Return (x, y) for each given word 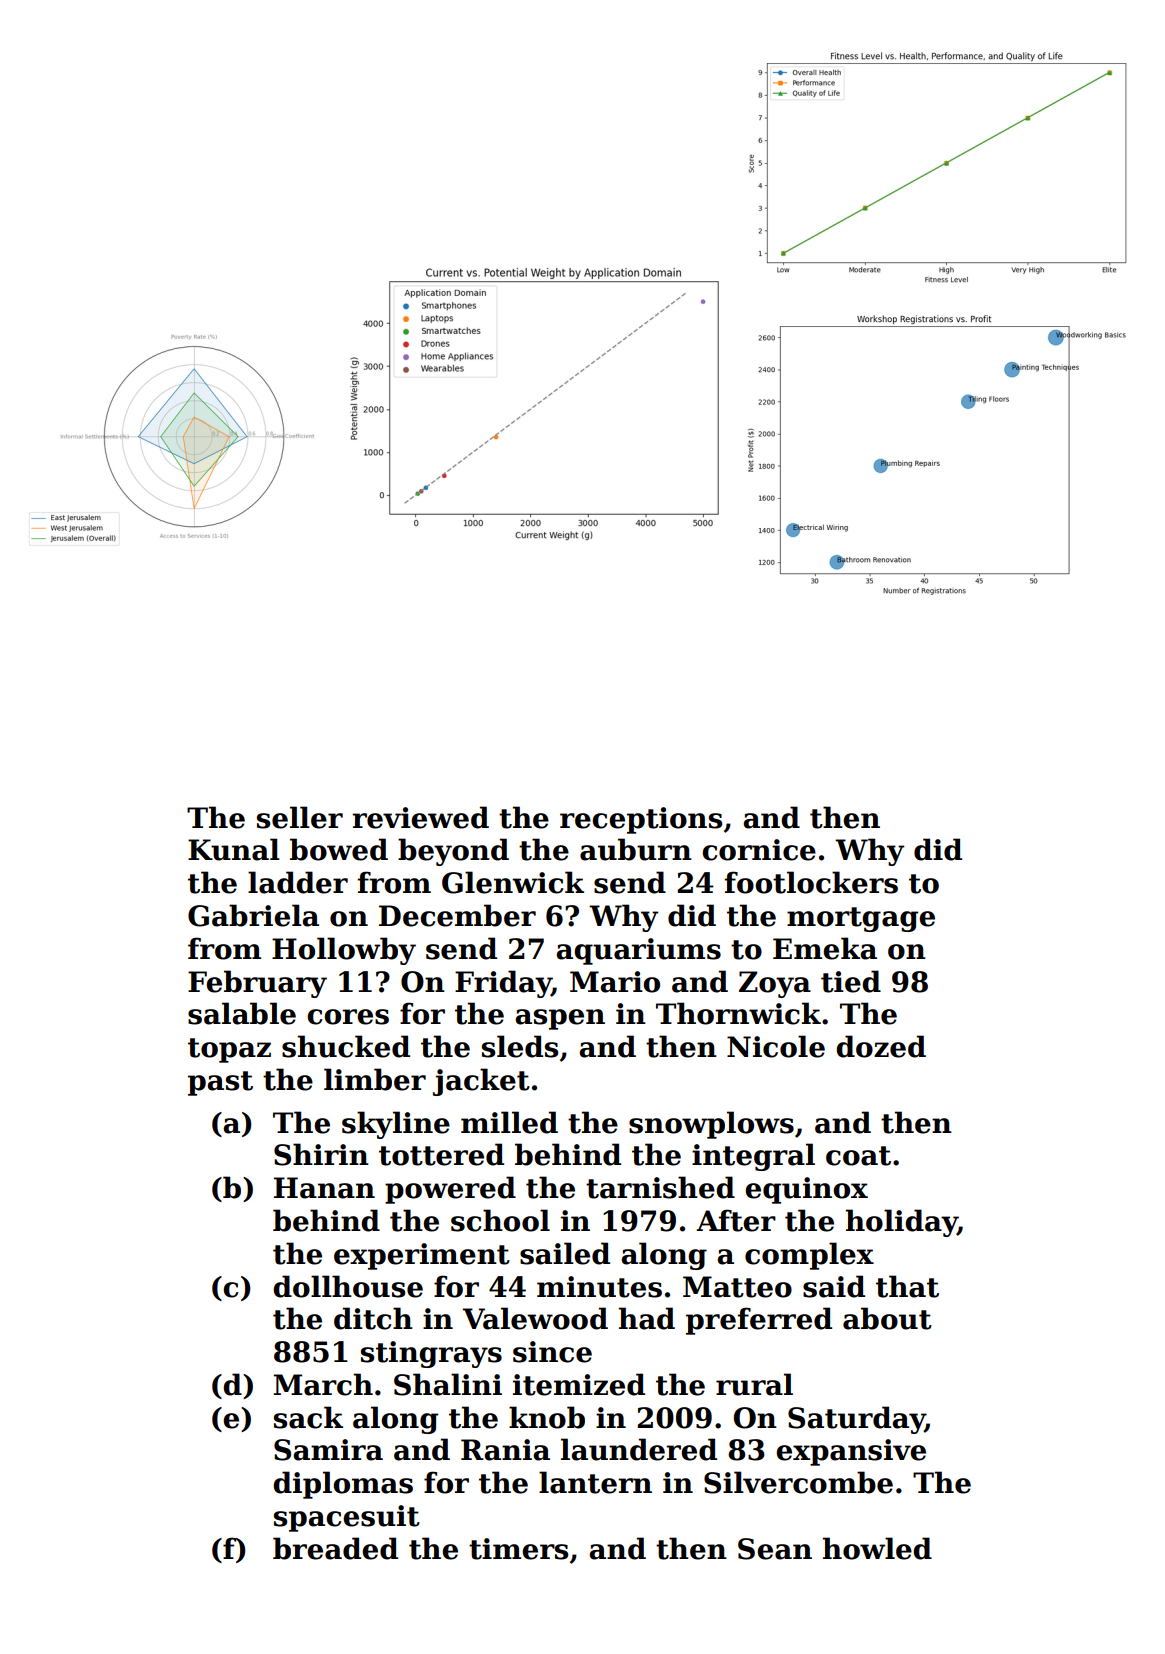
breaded (335, 1548)
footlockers (811, 882)
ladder (298, 882)
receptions (641, 820)
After (736, 1220)
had (647, 1318)
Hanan (324, 1188)
